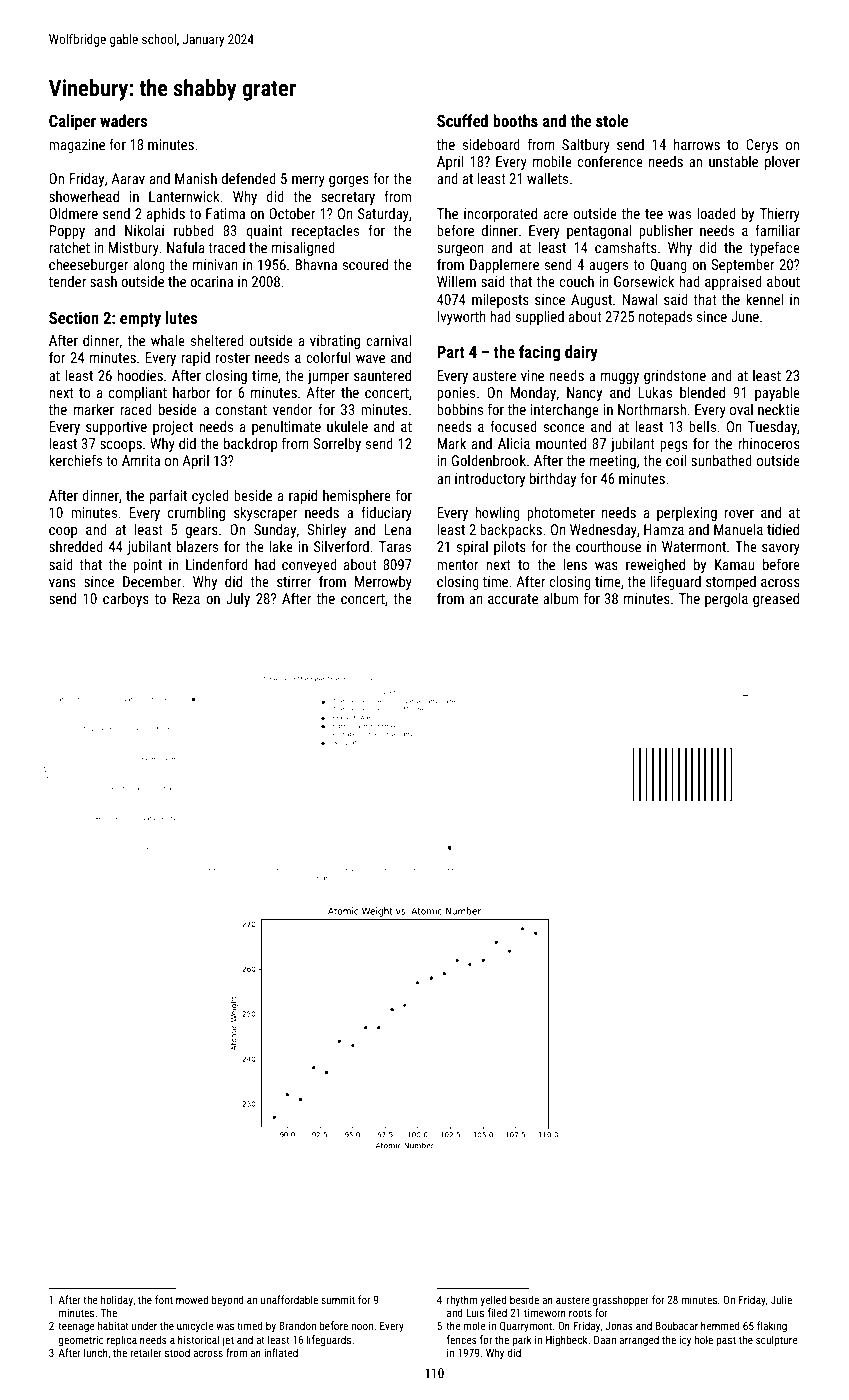  I want to click on grasshopper, so click(621, 1301).
